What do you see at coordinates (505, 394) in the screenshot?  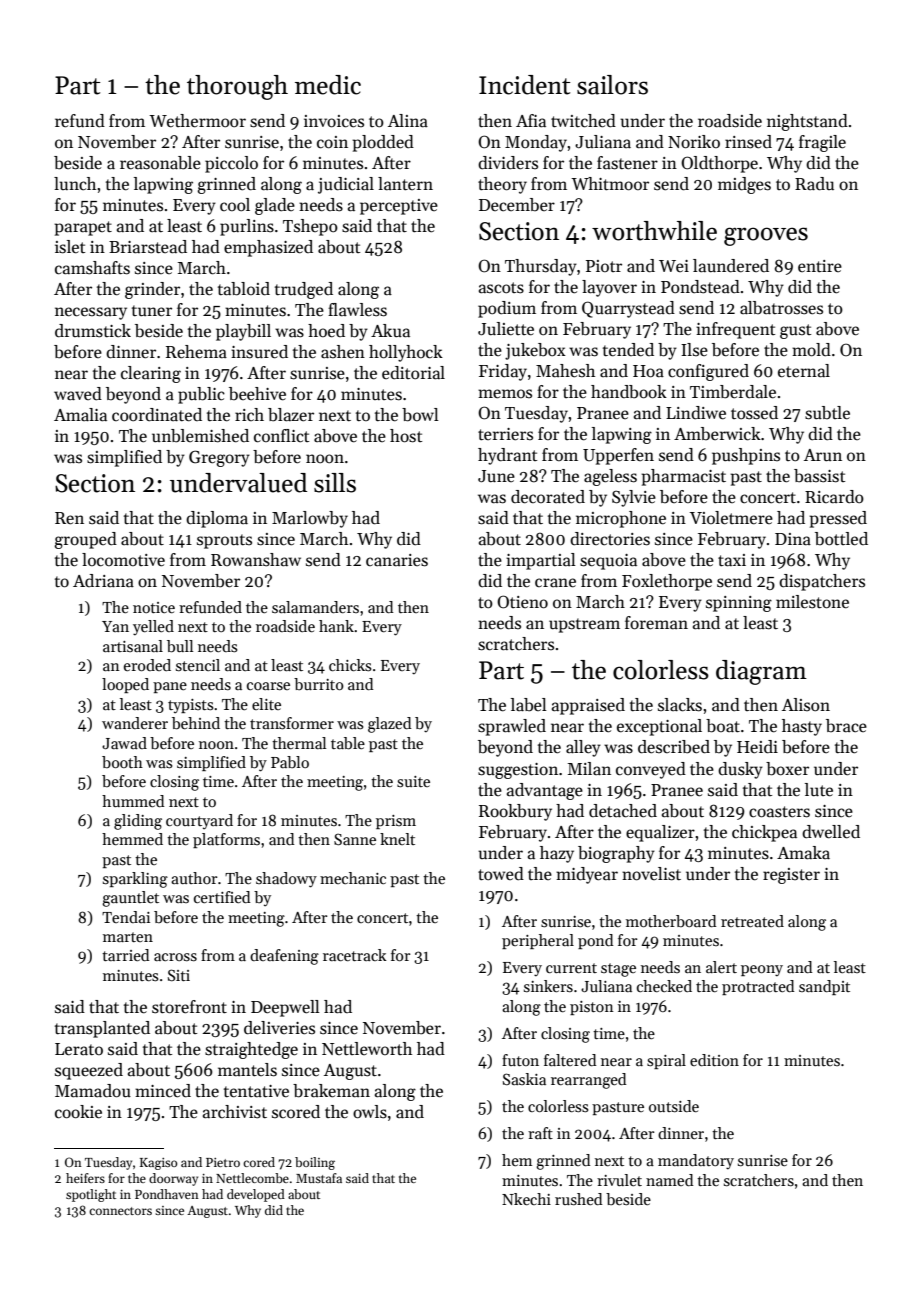 I see `memos` at bounding box center [505, 394].
